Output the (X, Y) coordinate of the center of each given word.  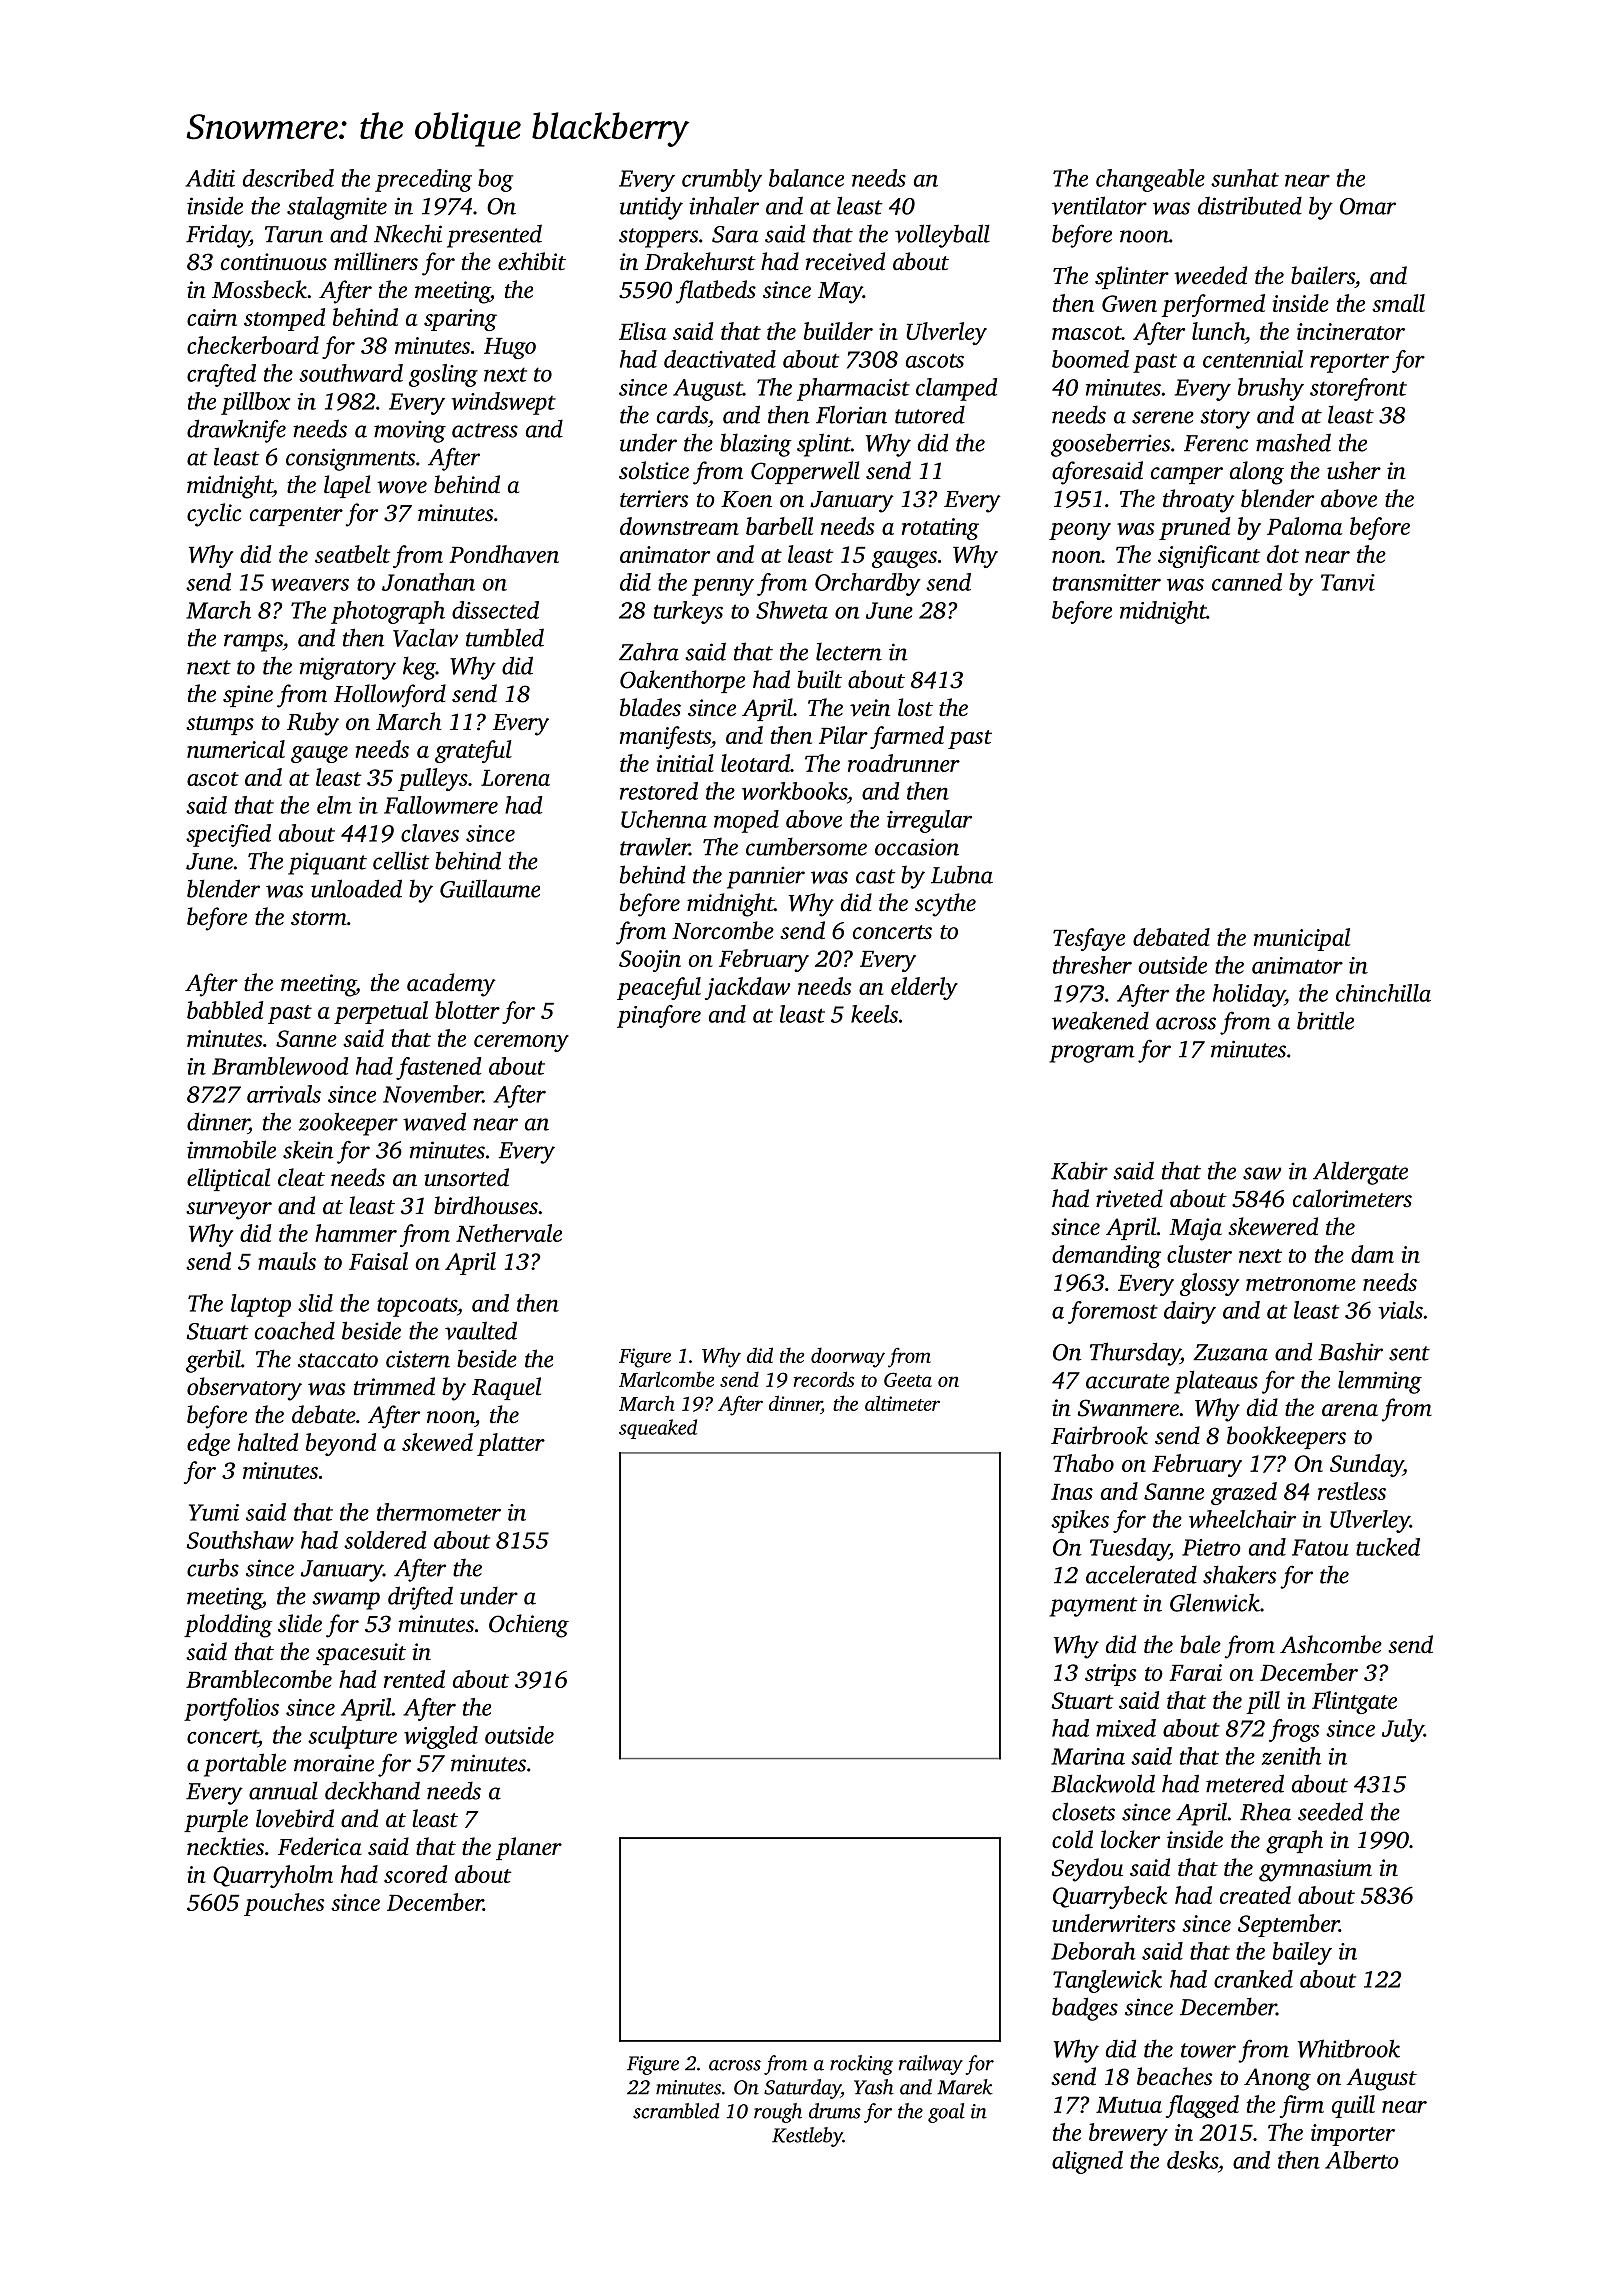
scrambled (676, 2111)
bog (495, 180)
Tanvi (1348, 582)
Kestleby (807, 2137)
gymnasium (1315, 1870)
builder (838, 331)
